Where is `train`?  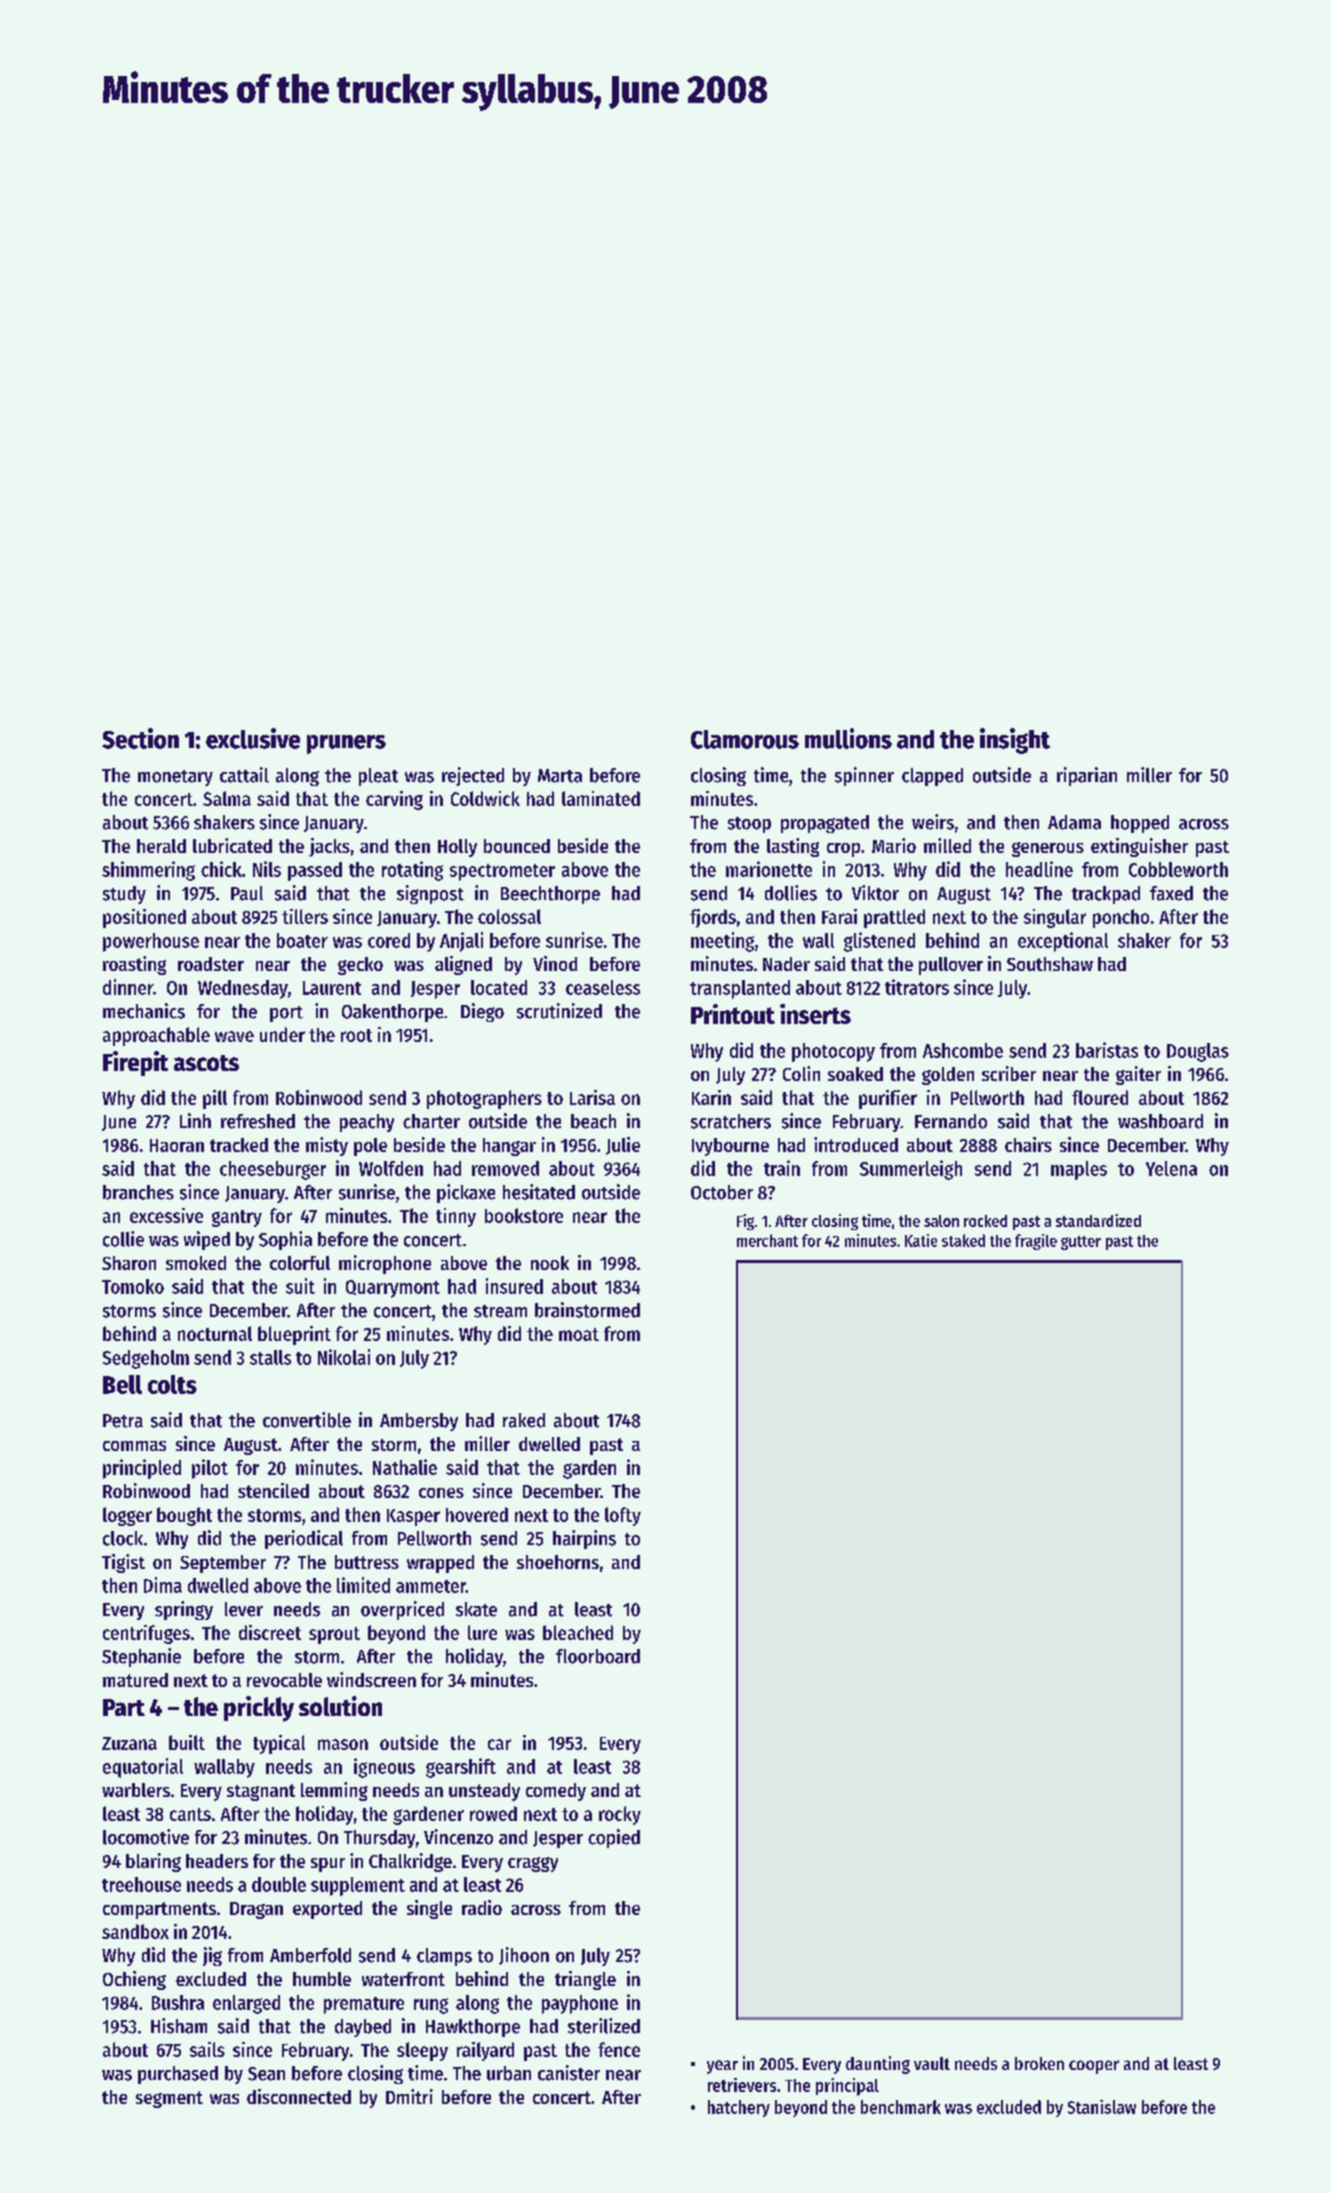 train is located at coordinates (782, 1168).
